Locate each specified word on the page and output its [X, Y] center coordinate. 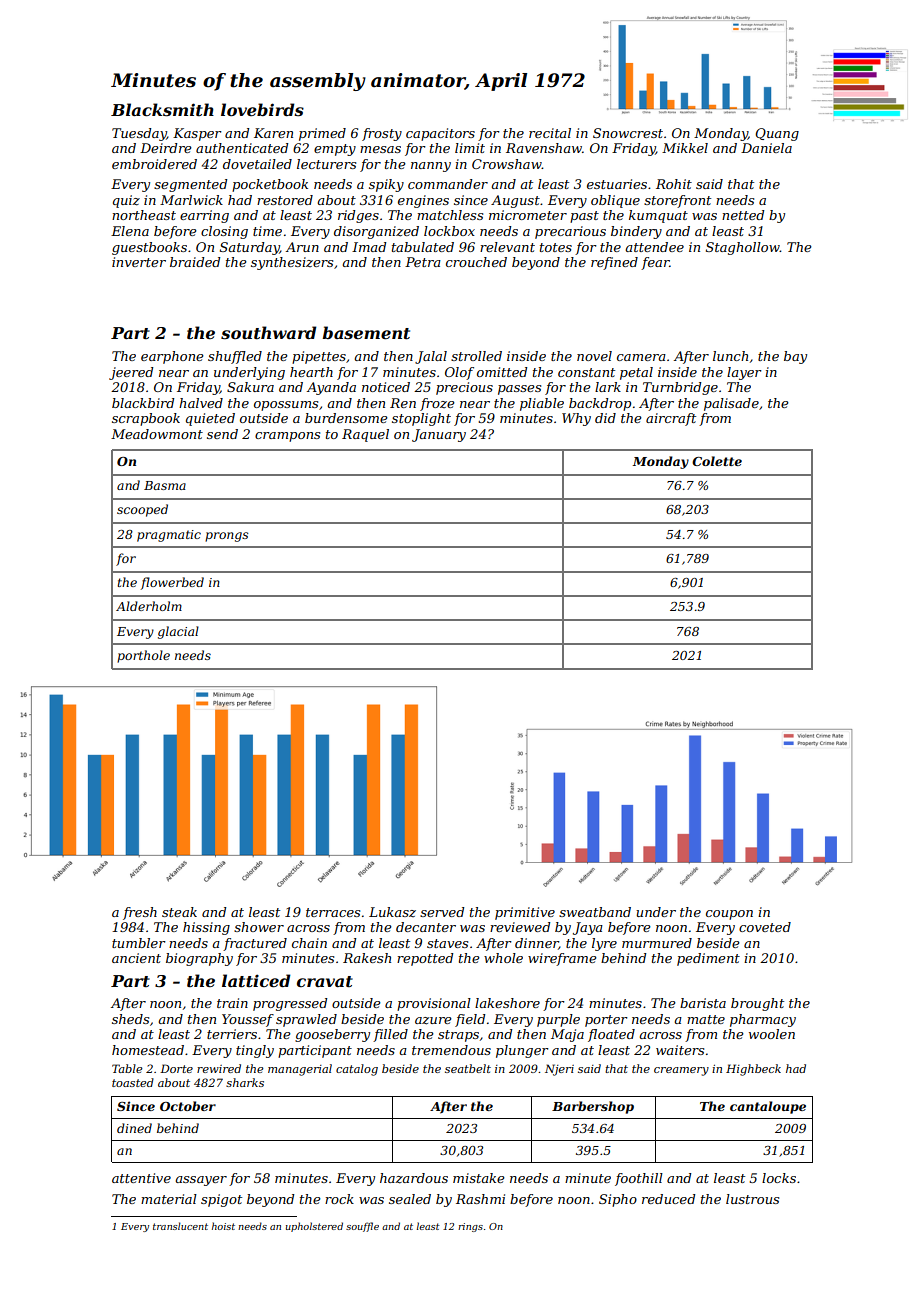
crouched [476, 262]
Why [576, 419]
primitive [525, 913]
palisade [731, 404]
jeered [131, 373]
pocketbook [270, 185]
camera [641, 357]
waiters [680, 1050]
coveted [765, 927]
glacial [178, 632]
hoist [223, 1226]
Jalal [431, 357]
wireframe [562, 959]
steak [179, 912]
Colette [717, 461]
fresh [140, 913]
